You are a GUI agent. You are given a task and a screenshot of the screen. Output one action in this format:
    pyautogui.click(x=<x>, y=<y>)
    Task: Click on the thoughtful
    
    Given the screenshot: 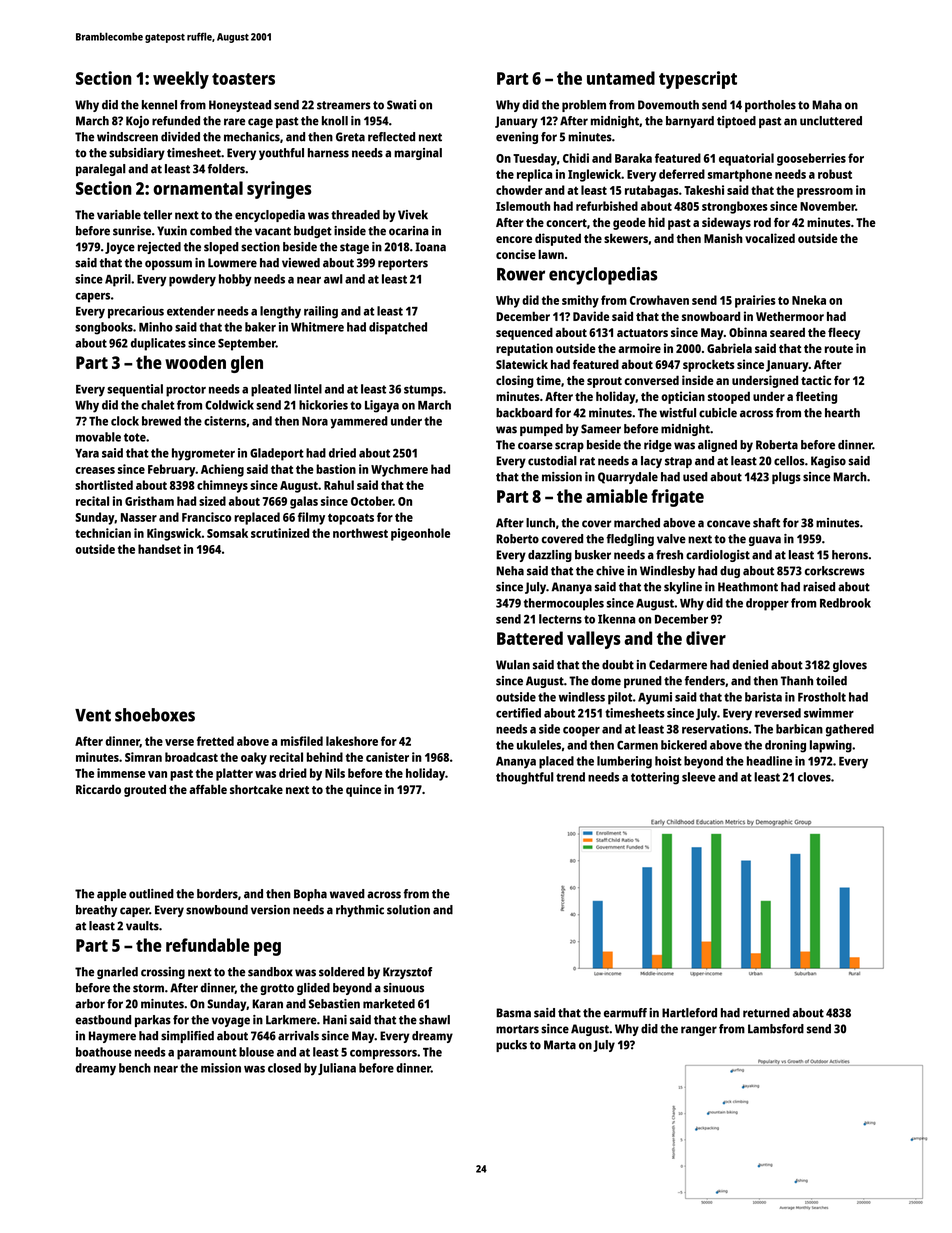 What is the action you would take?
    pyautogui.click(x=525, y=778)
